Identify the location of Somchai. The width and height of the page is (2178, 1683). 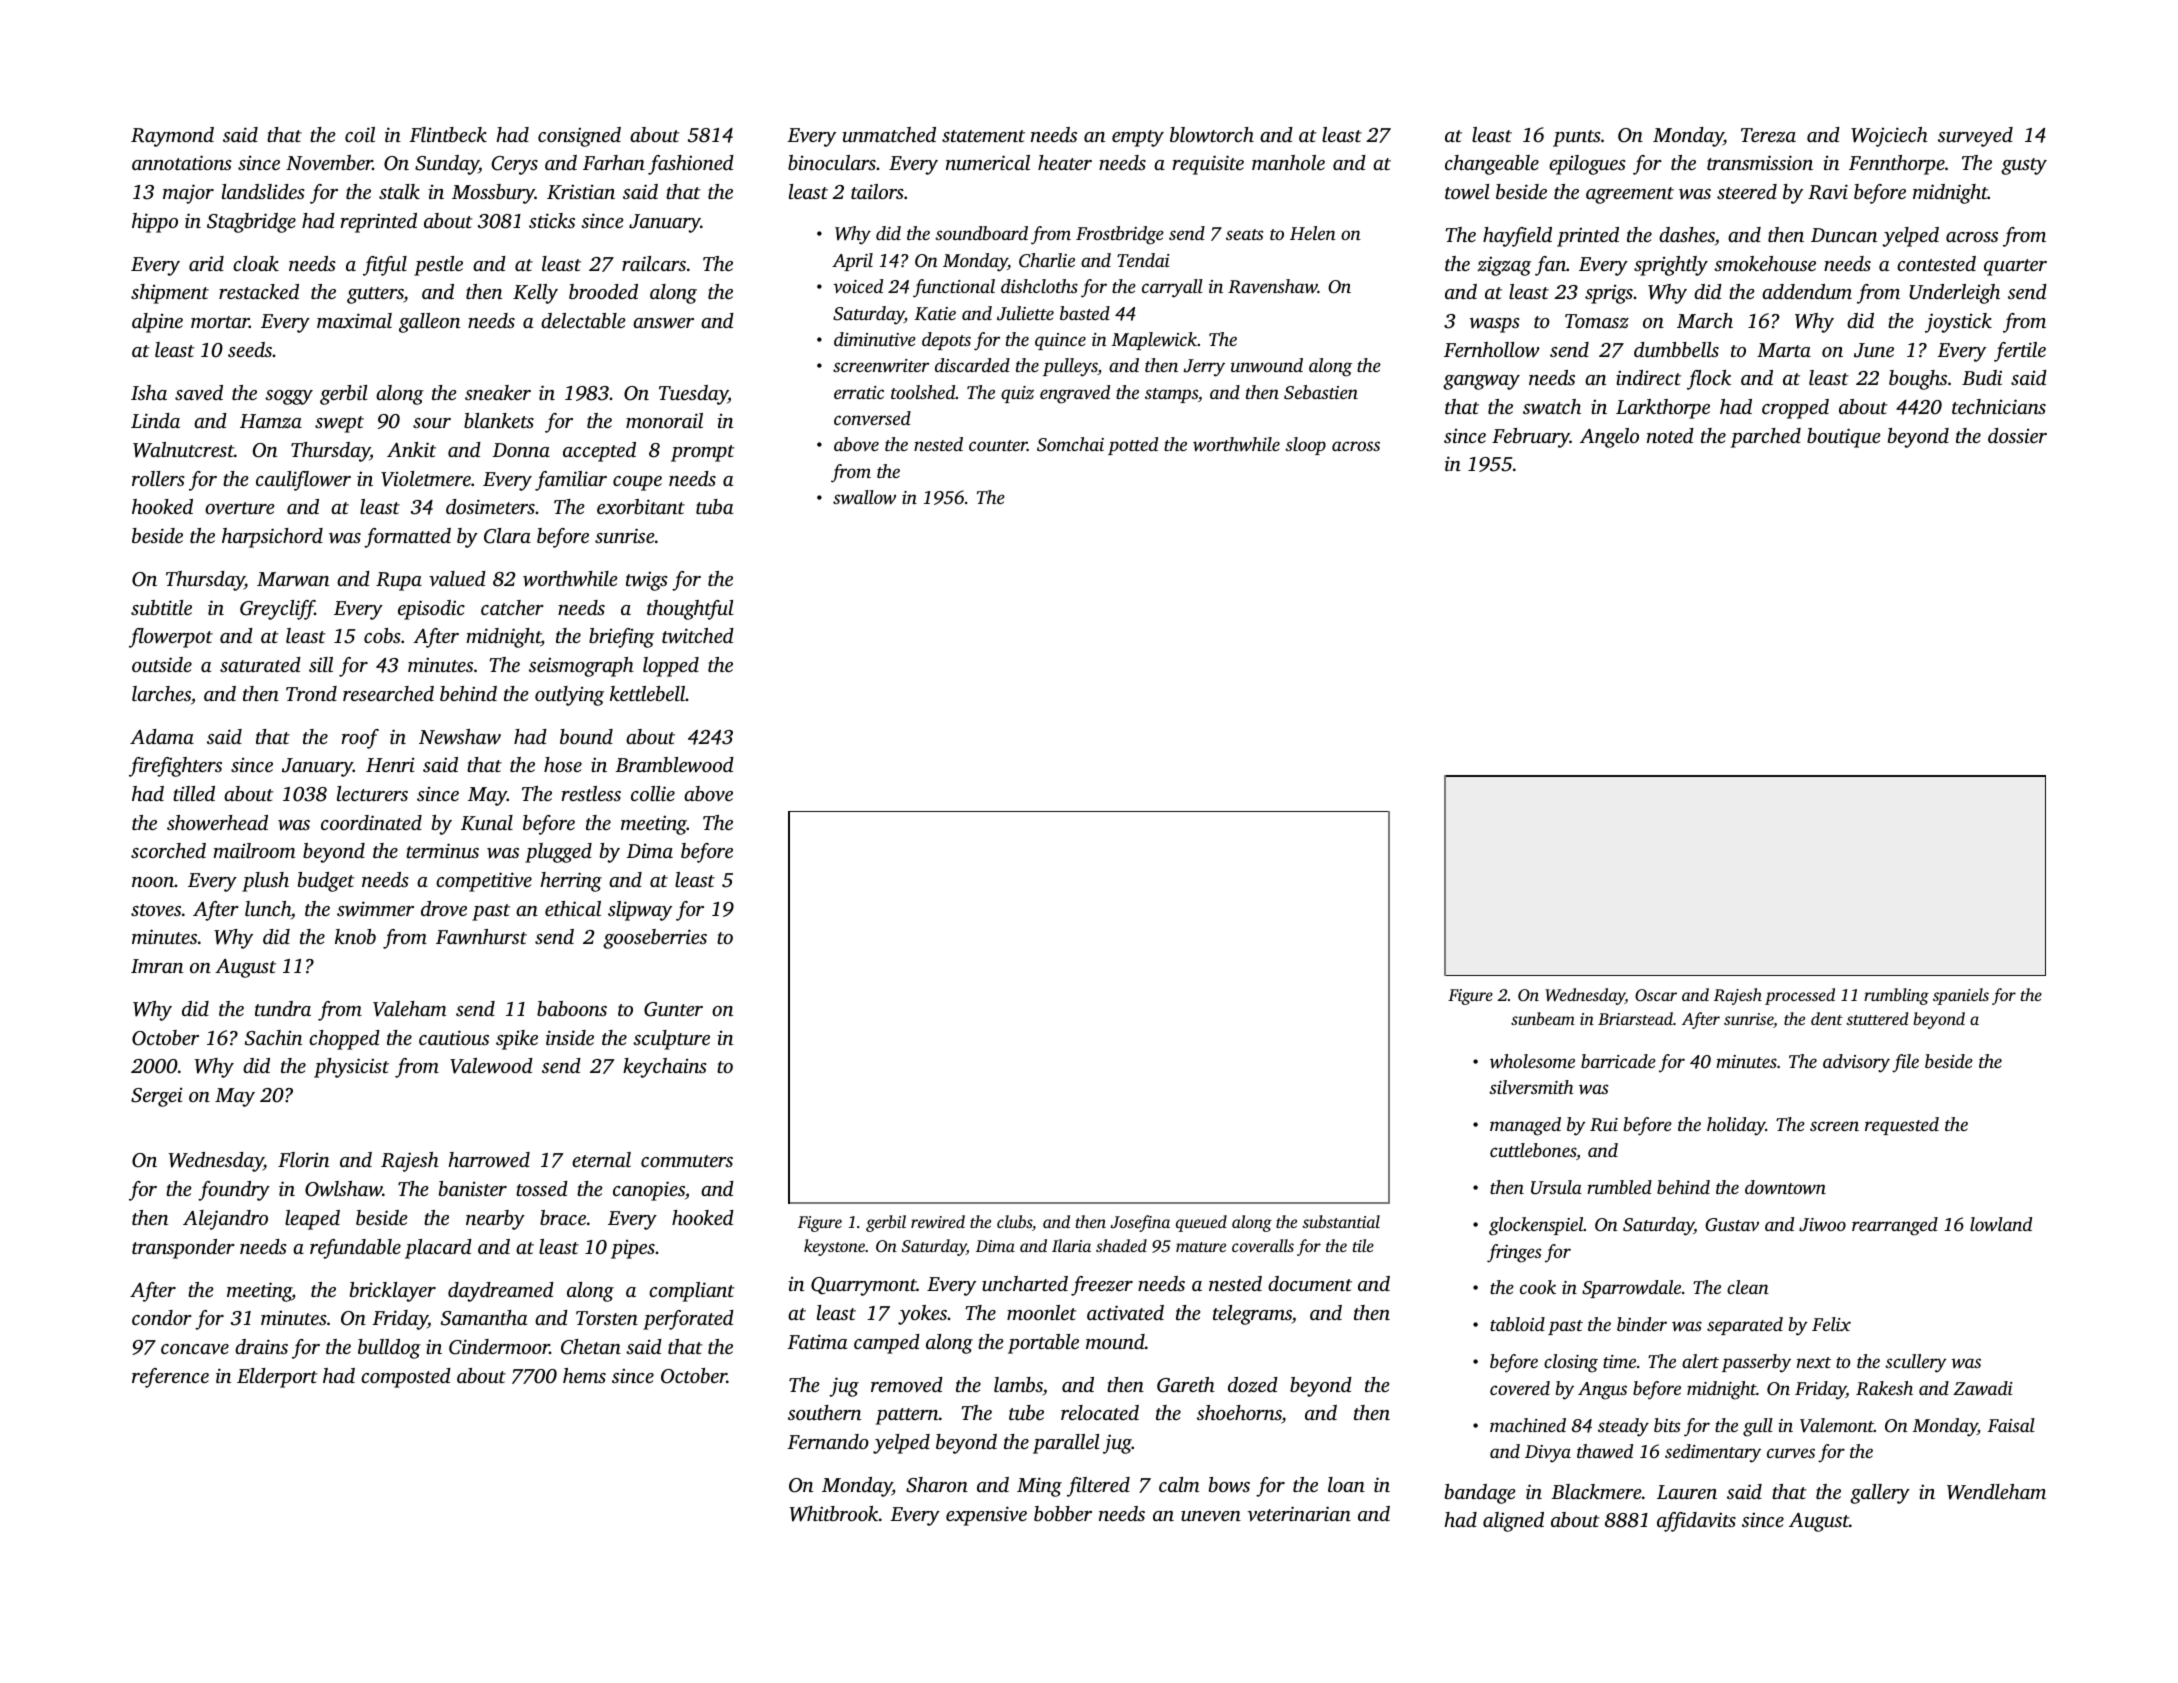
(1070, 444).
